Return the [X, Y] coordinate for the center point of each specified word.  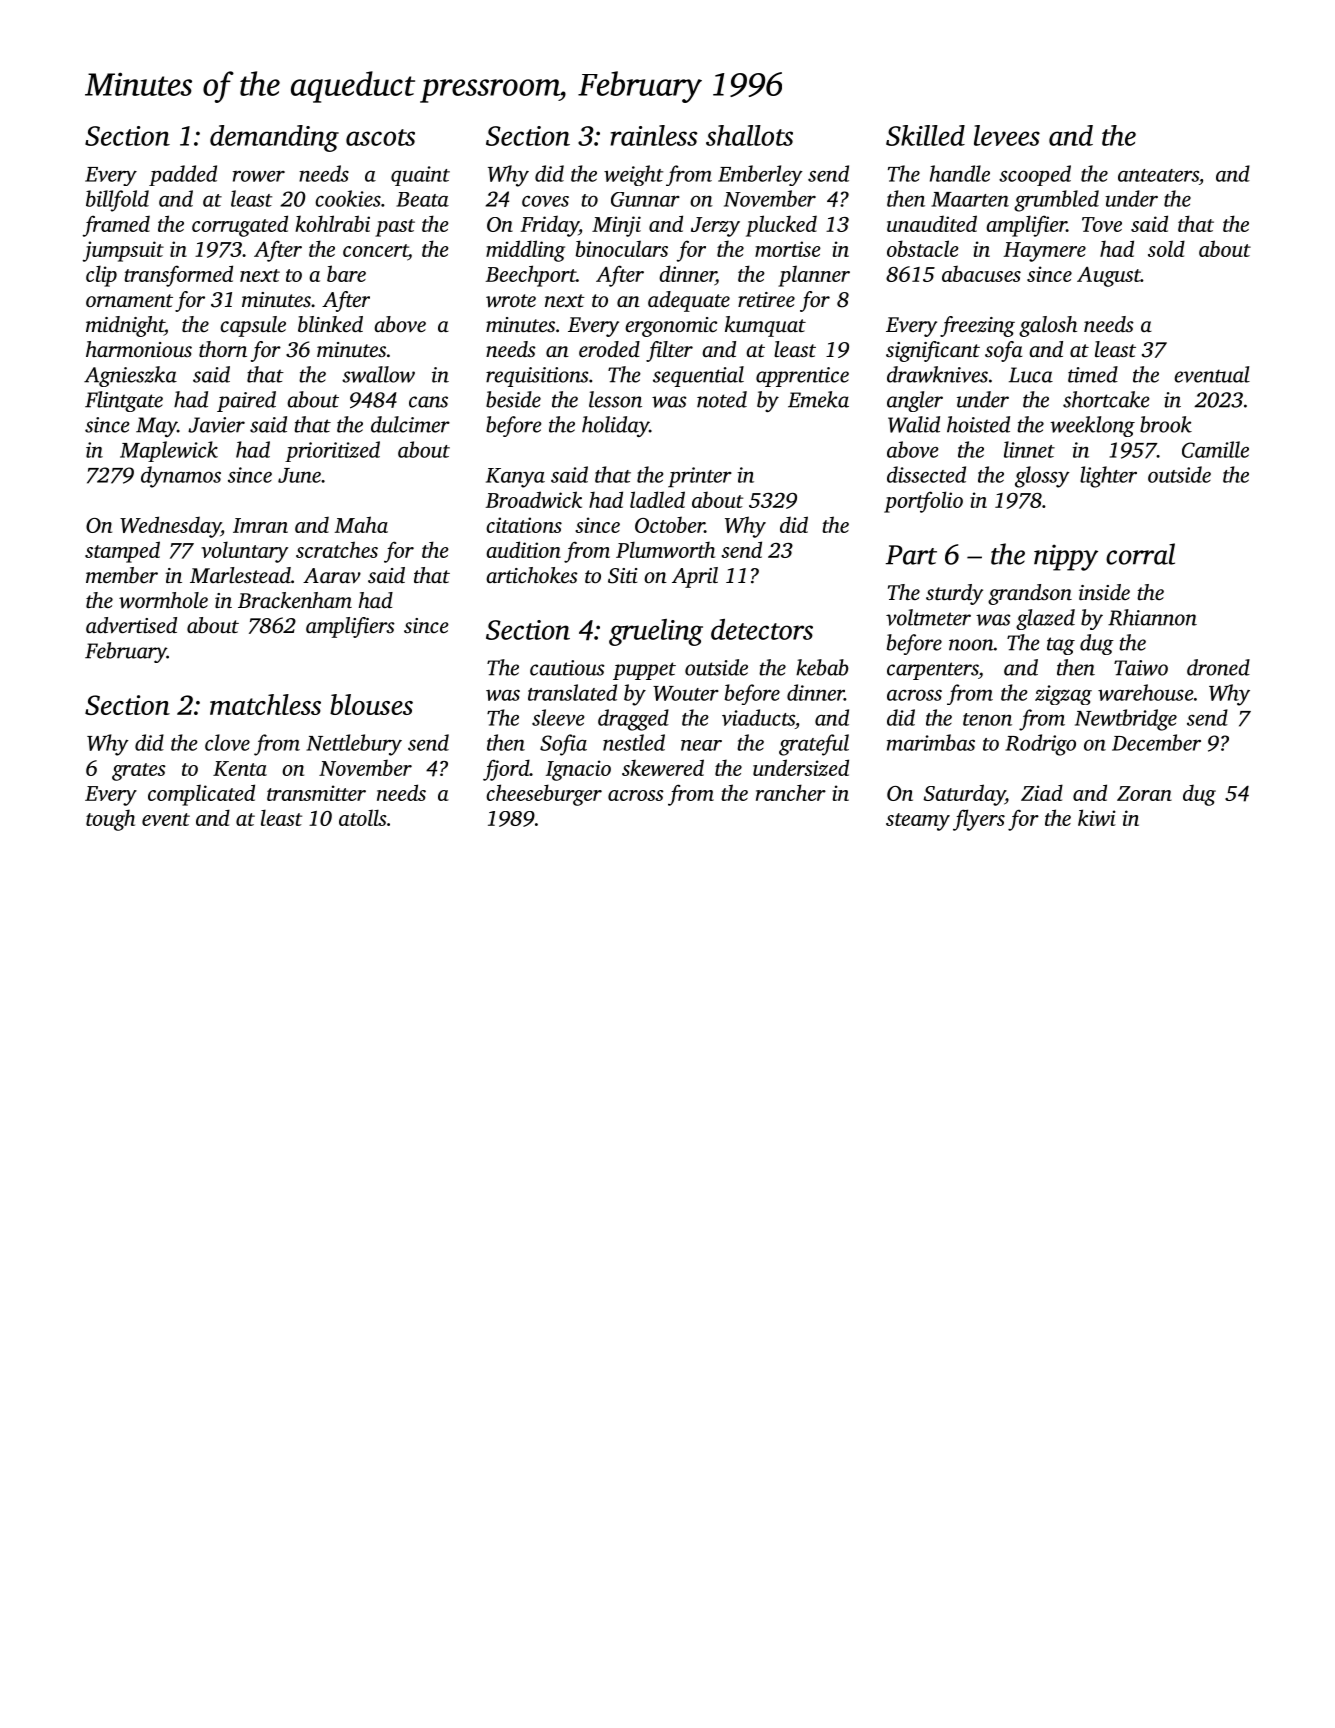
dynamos [181, 477]
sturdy [954, 594]
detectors [762, 629]
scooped [1035, 175]
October [670, 525]
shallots [749, 135]
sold [1166, 248]
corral [1140, 554]
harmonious [139, 349]
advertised [131, 625]
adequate [689, 301]
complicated [201, 795]
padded [183, 175]
